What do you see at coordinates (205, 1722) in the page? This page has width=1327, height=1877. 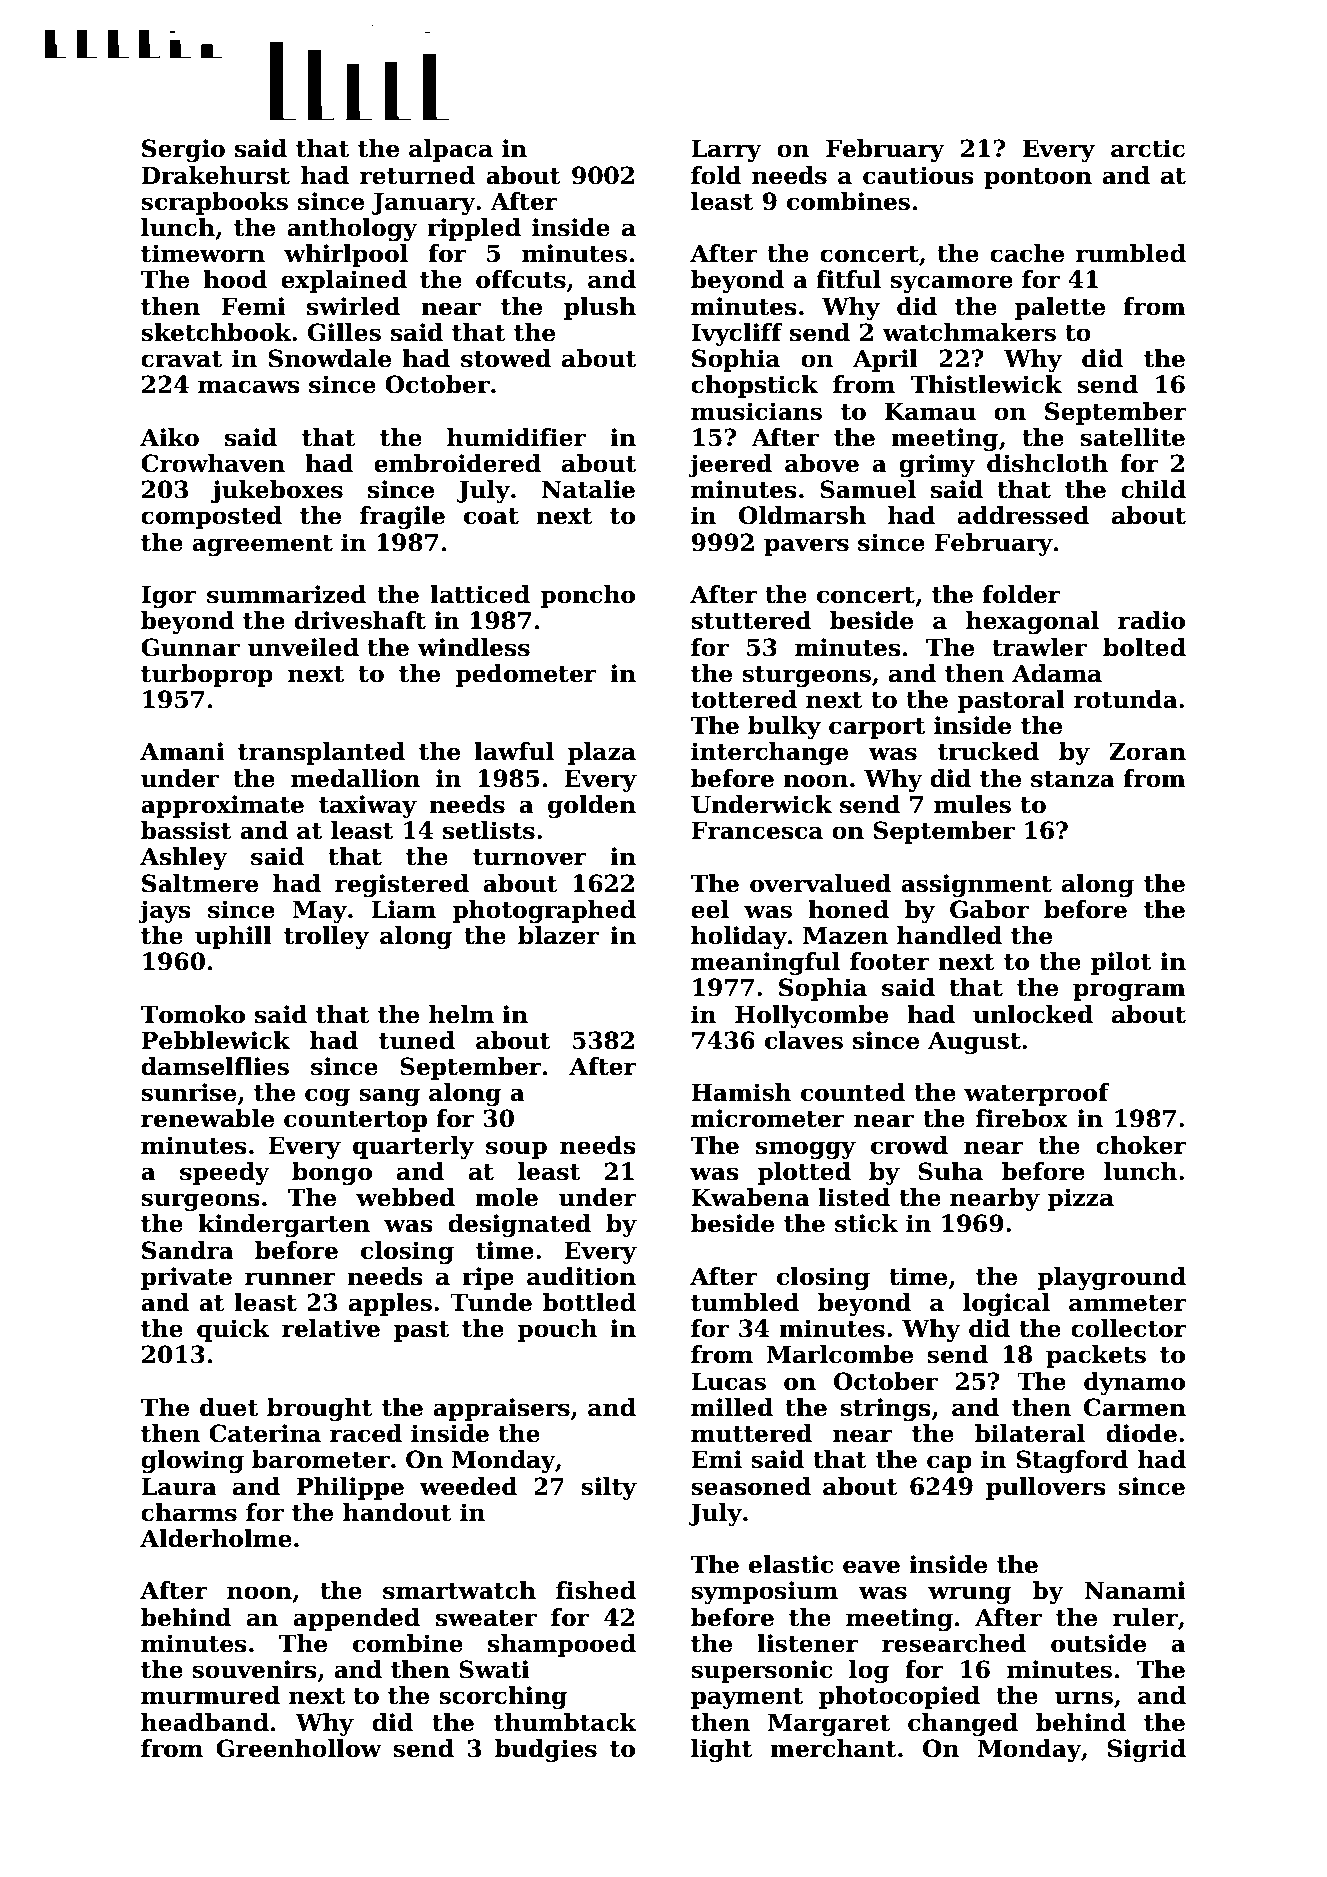 I see `headband` at bounding box center [205, 1722].
